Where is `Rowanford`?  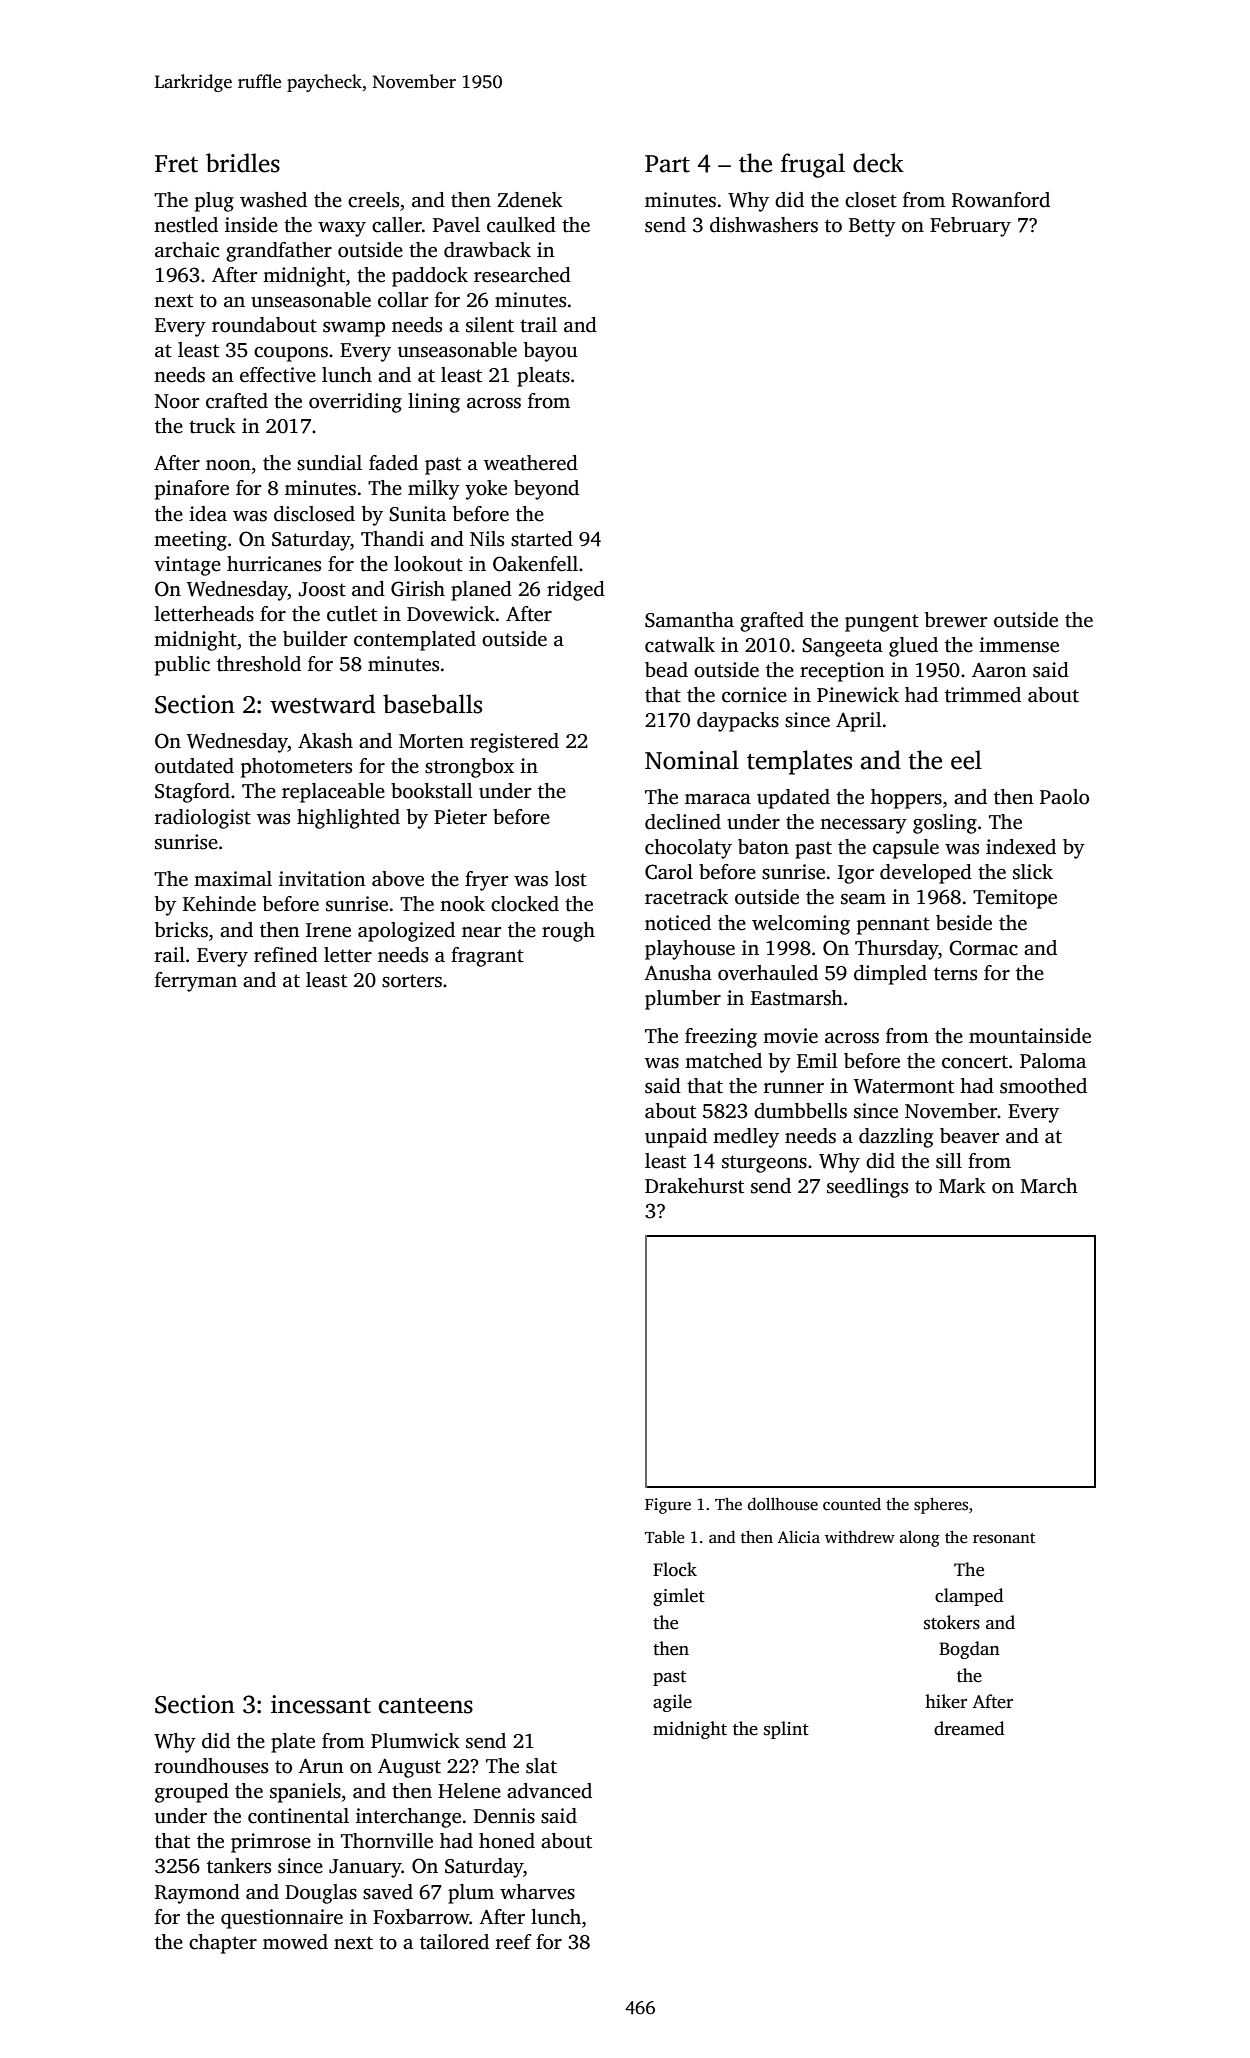
Rowanford is located at coordinates (1001, 200).
